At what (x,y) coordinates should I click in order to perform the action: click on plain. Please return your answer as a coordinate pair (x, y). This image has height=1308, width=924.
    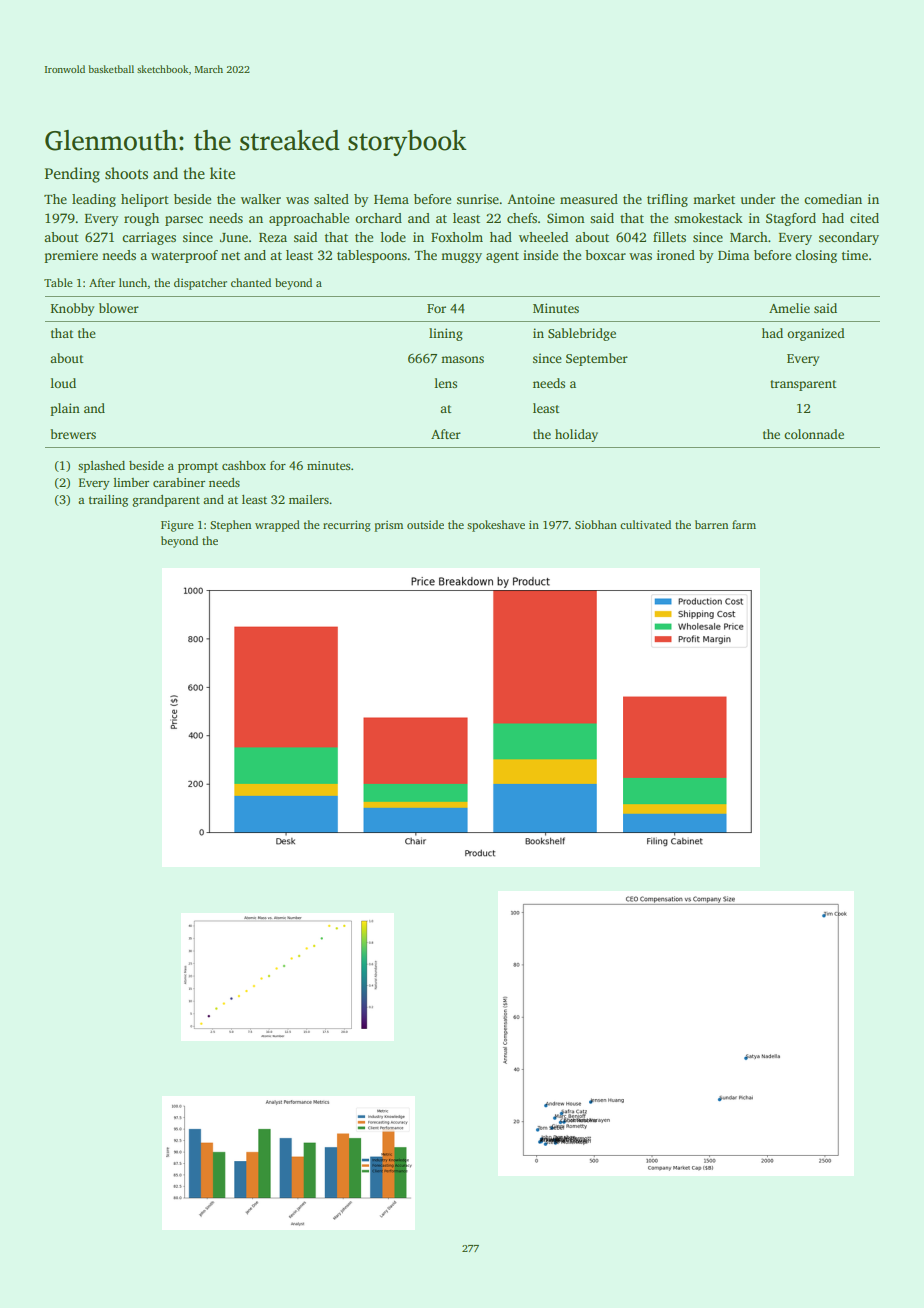
    Looking at the image, I should click on (65, 409).
